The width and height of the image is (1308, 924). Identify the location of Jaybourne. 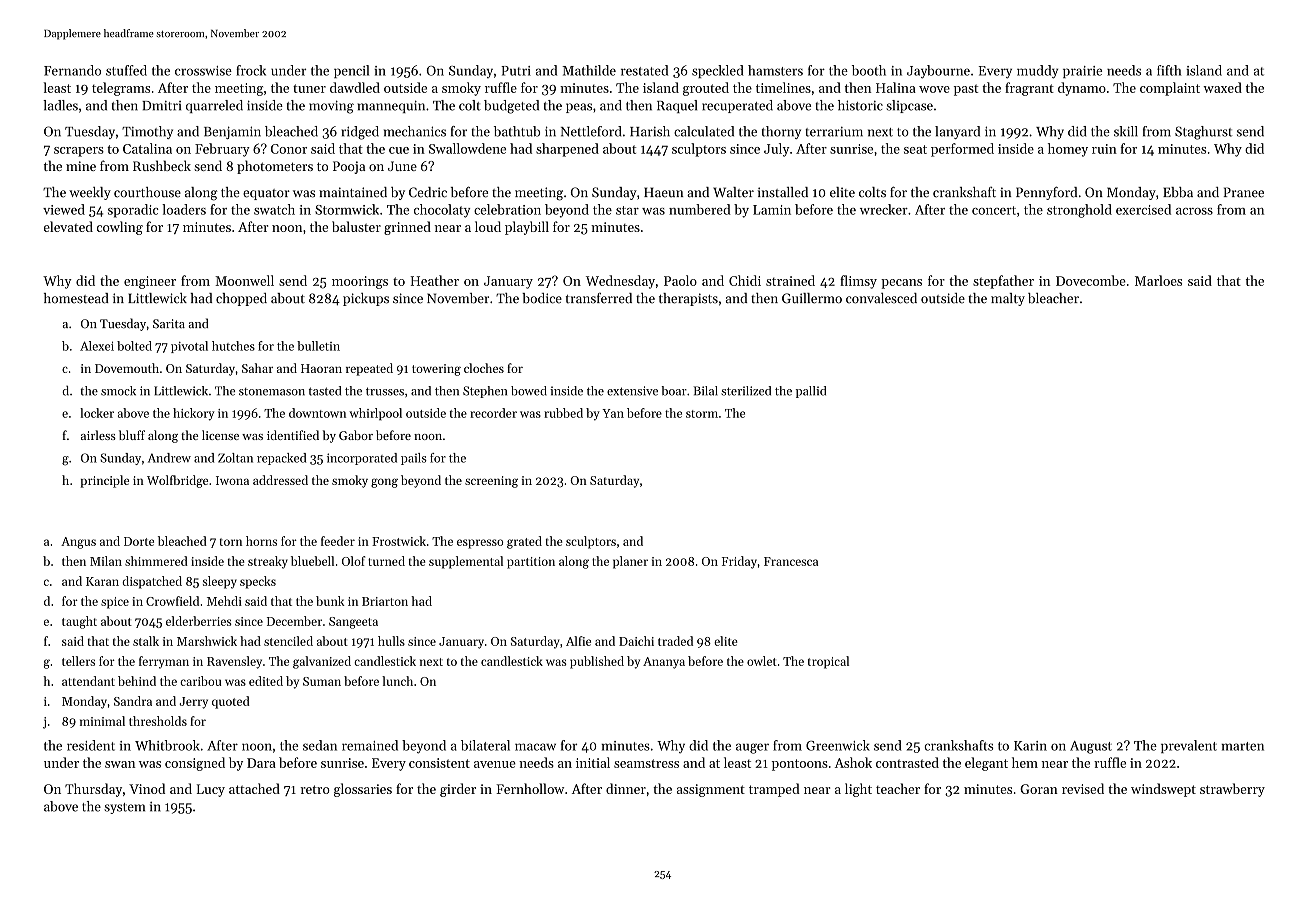
(938, 72).
